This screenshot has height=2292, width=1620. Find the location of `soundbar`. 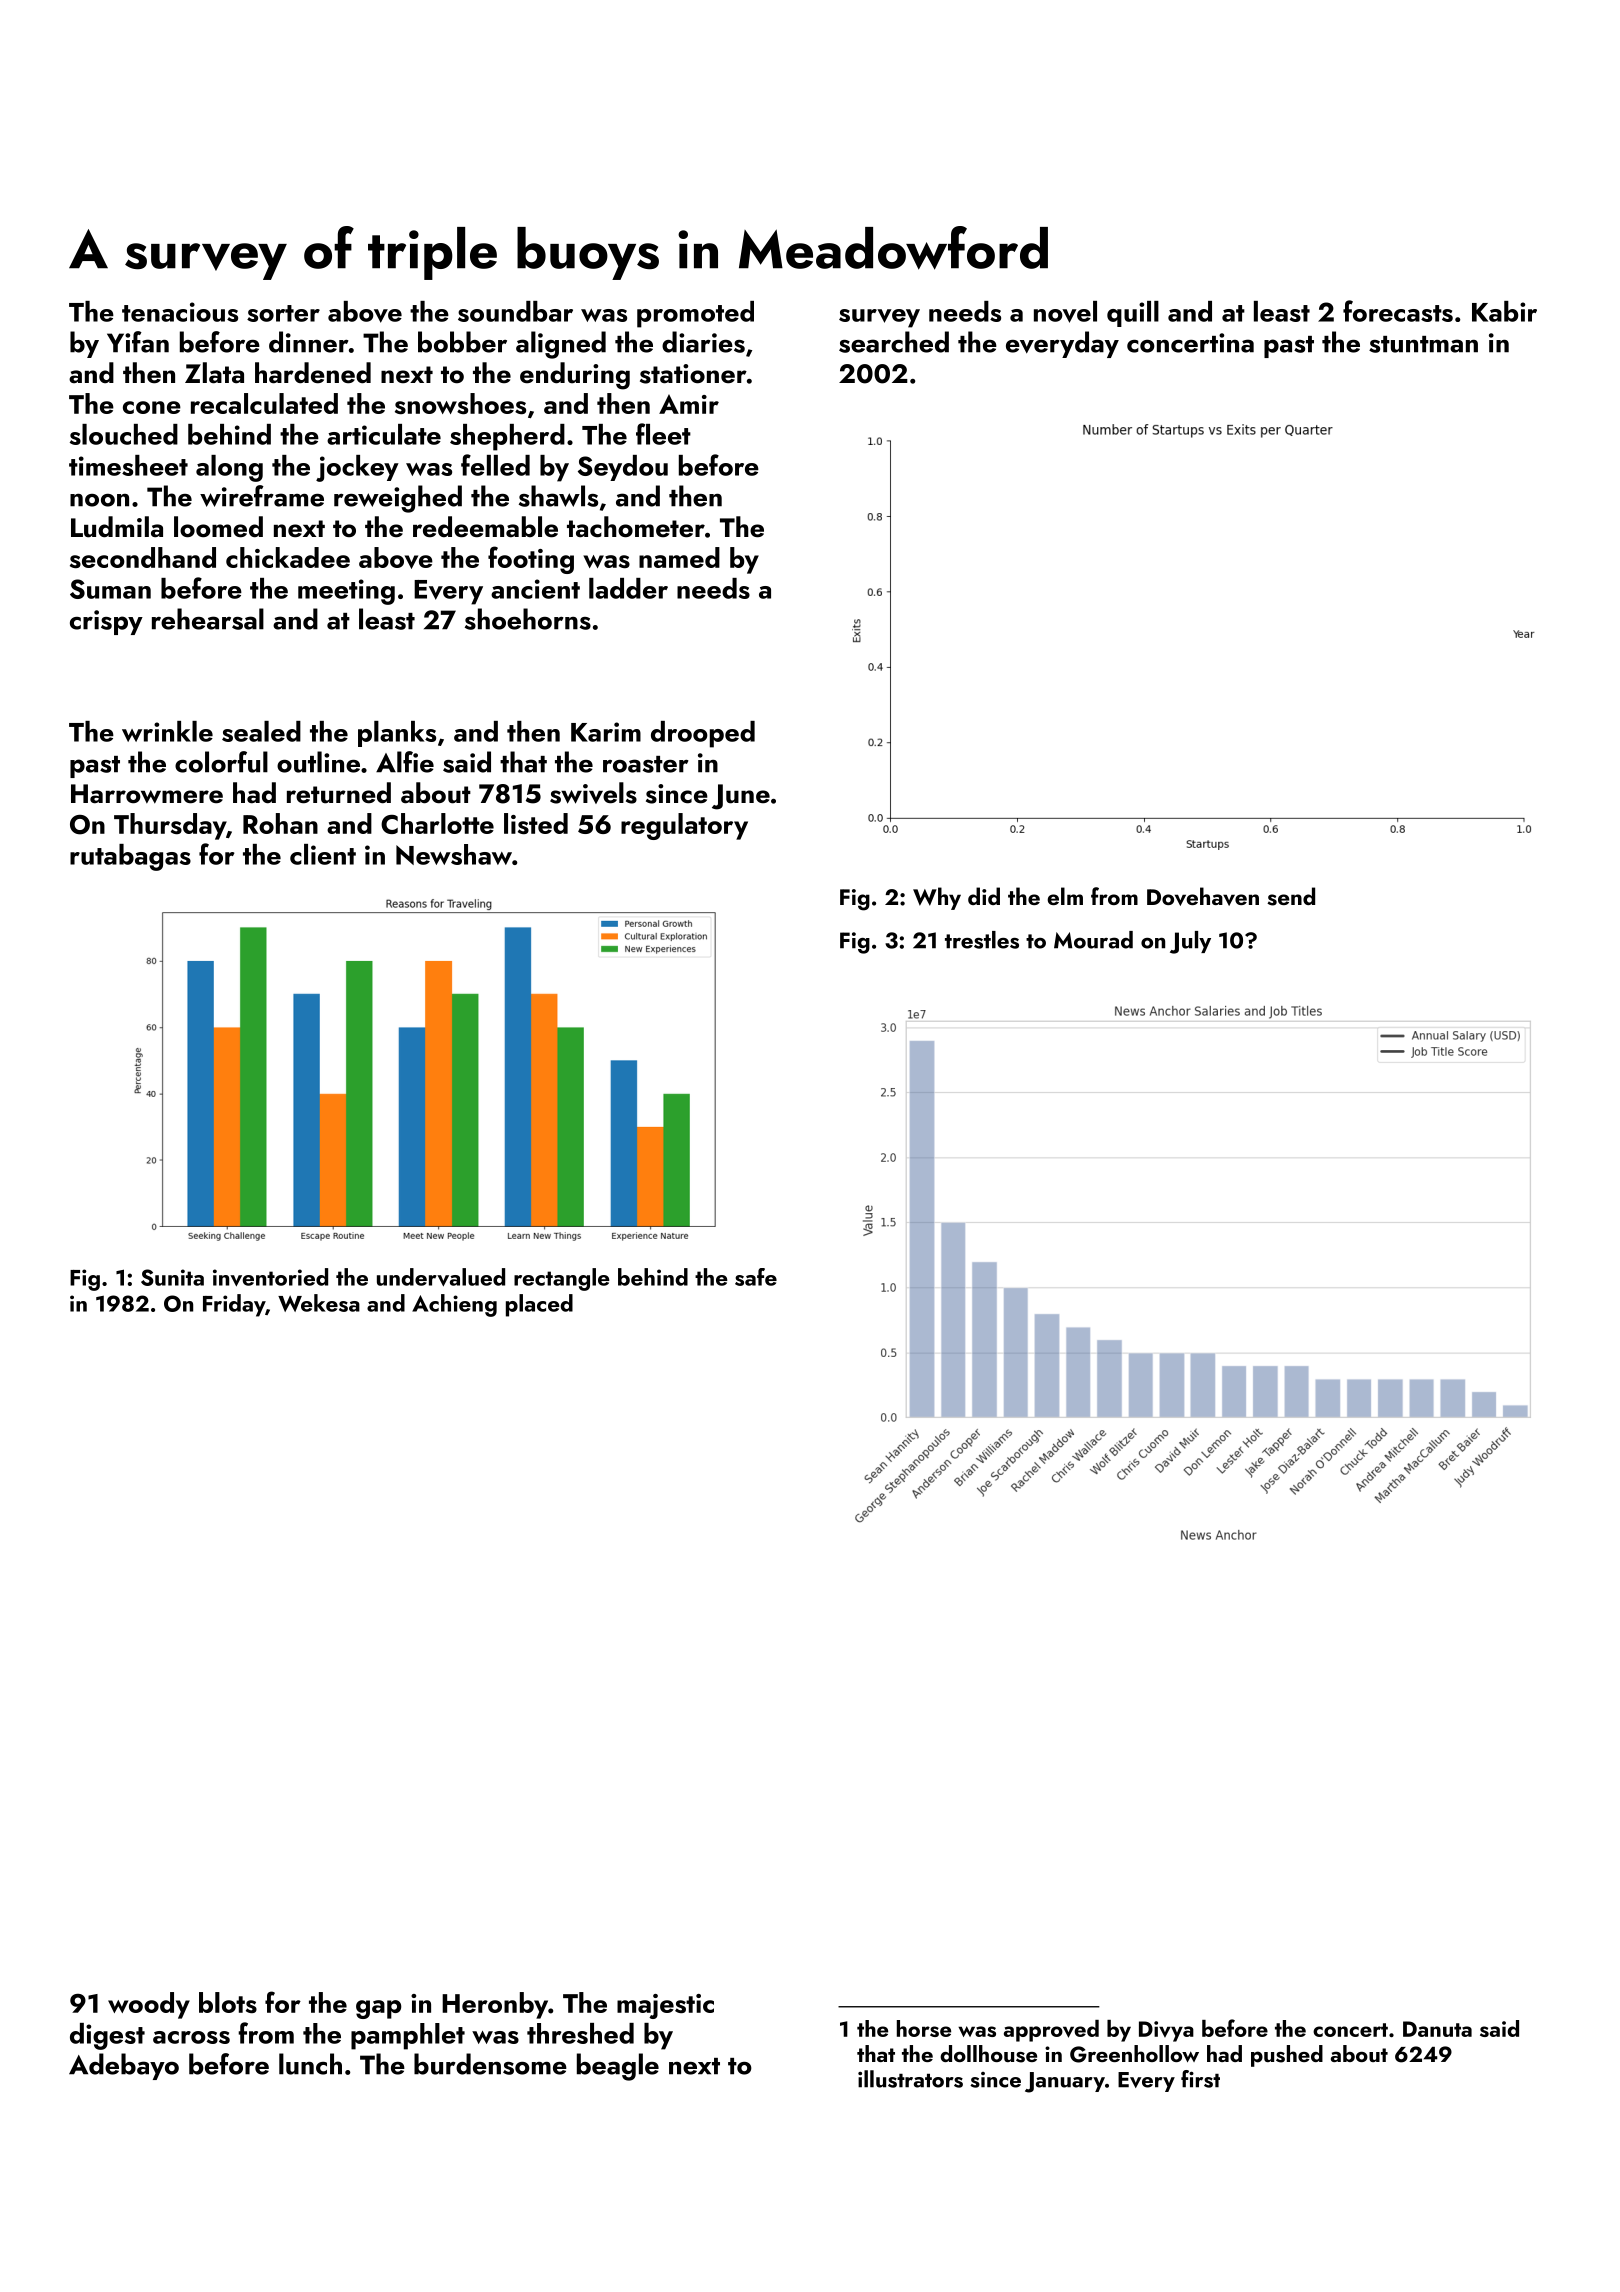

soundbar is located at coordinates (515, 311).
